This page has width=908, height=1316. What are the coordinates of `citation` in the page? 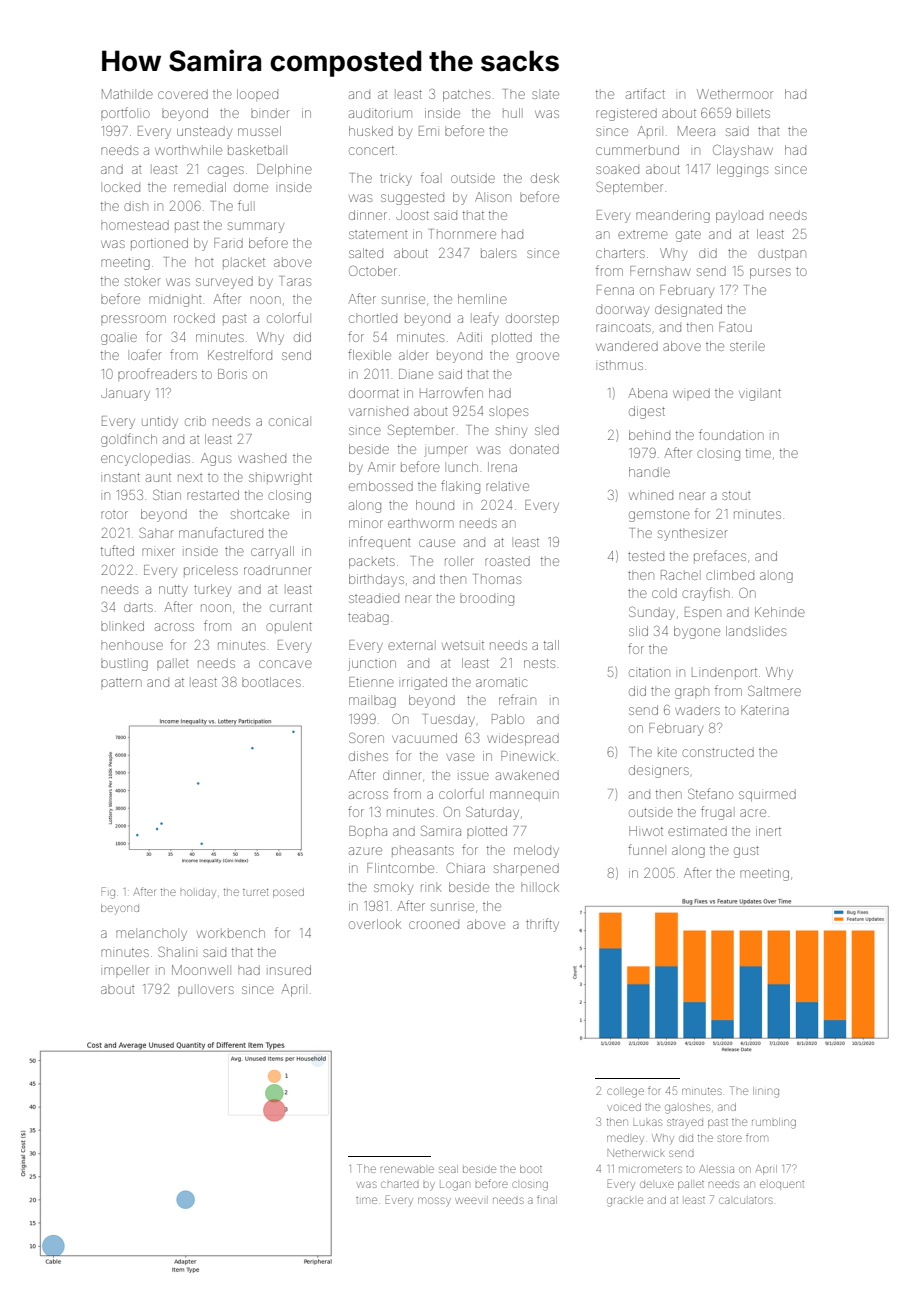 It's located at (649, 672).
